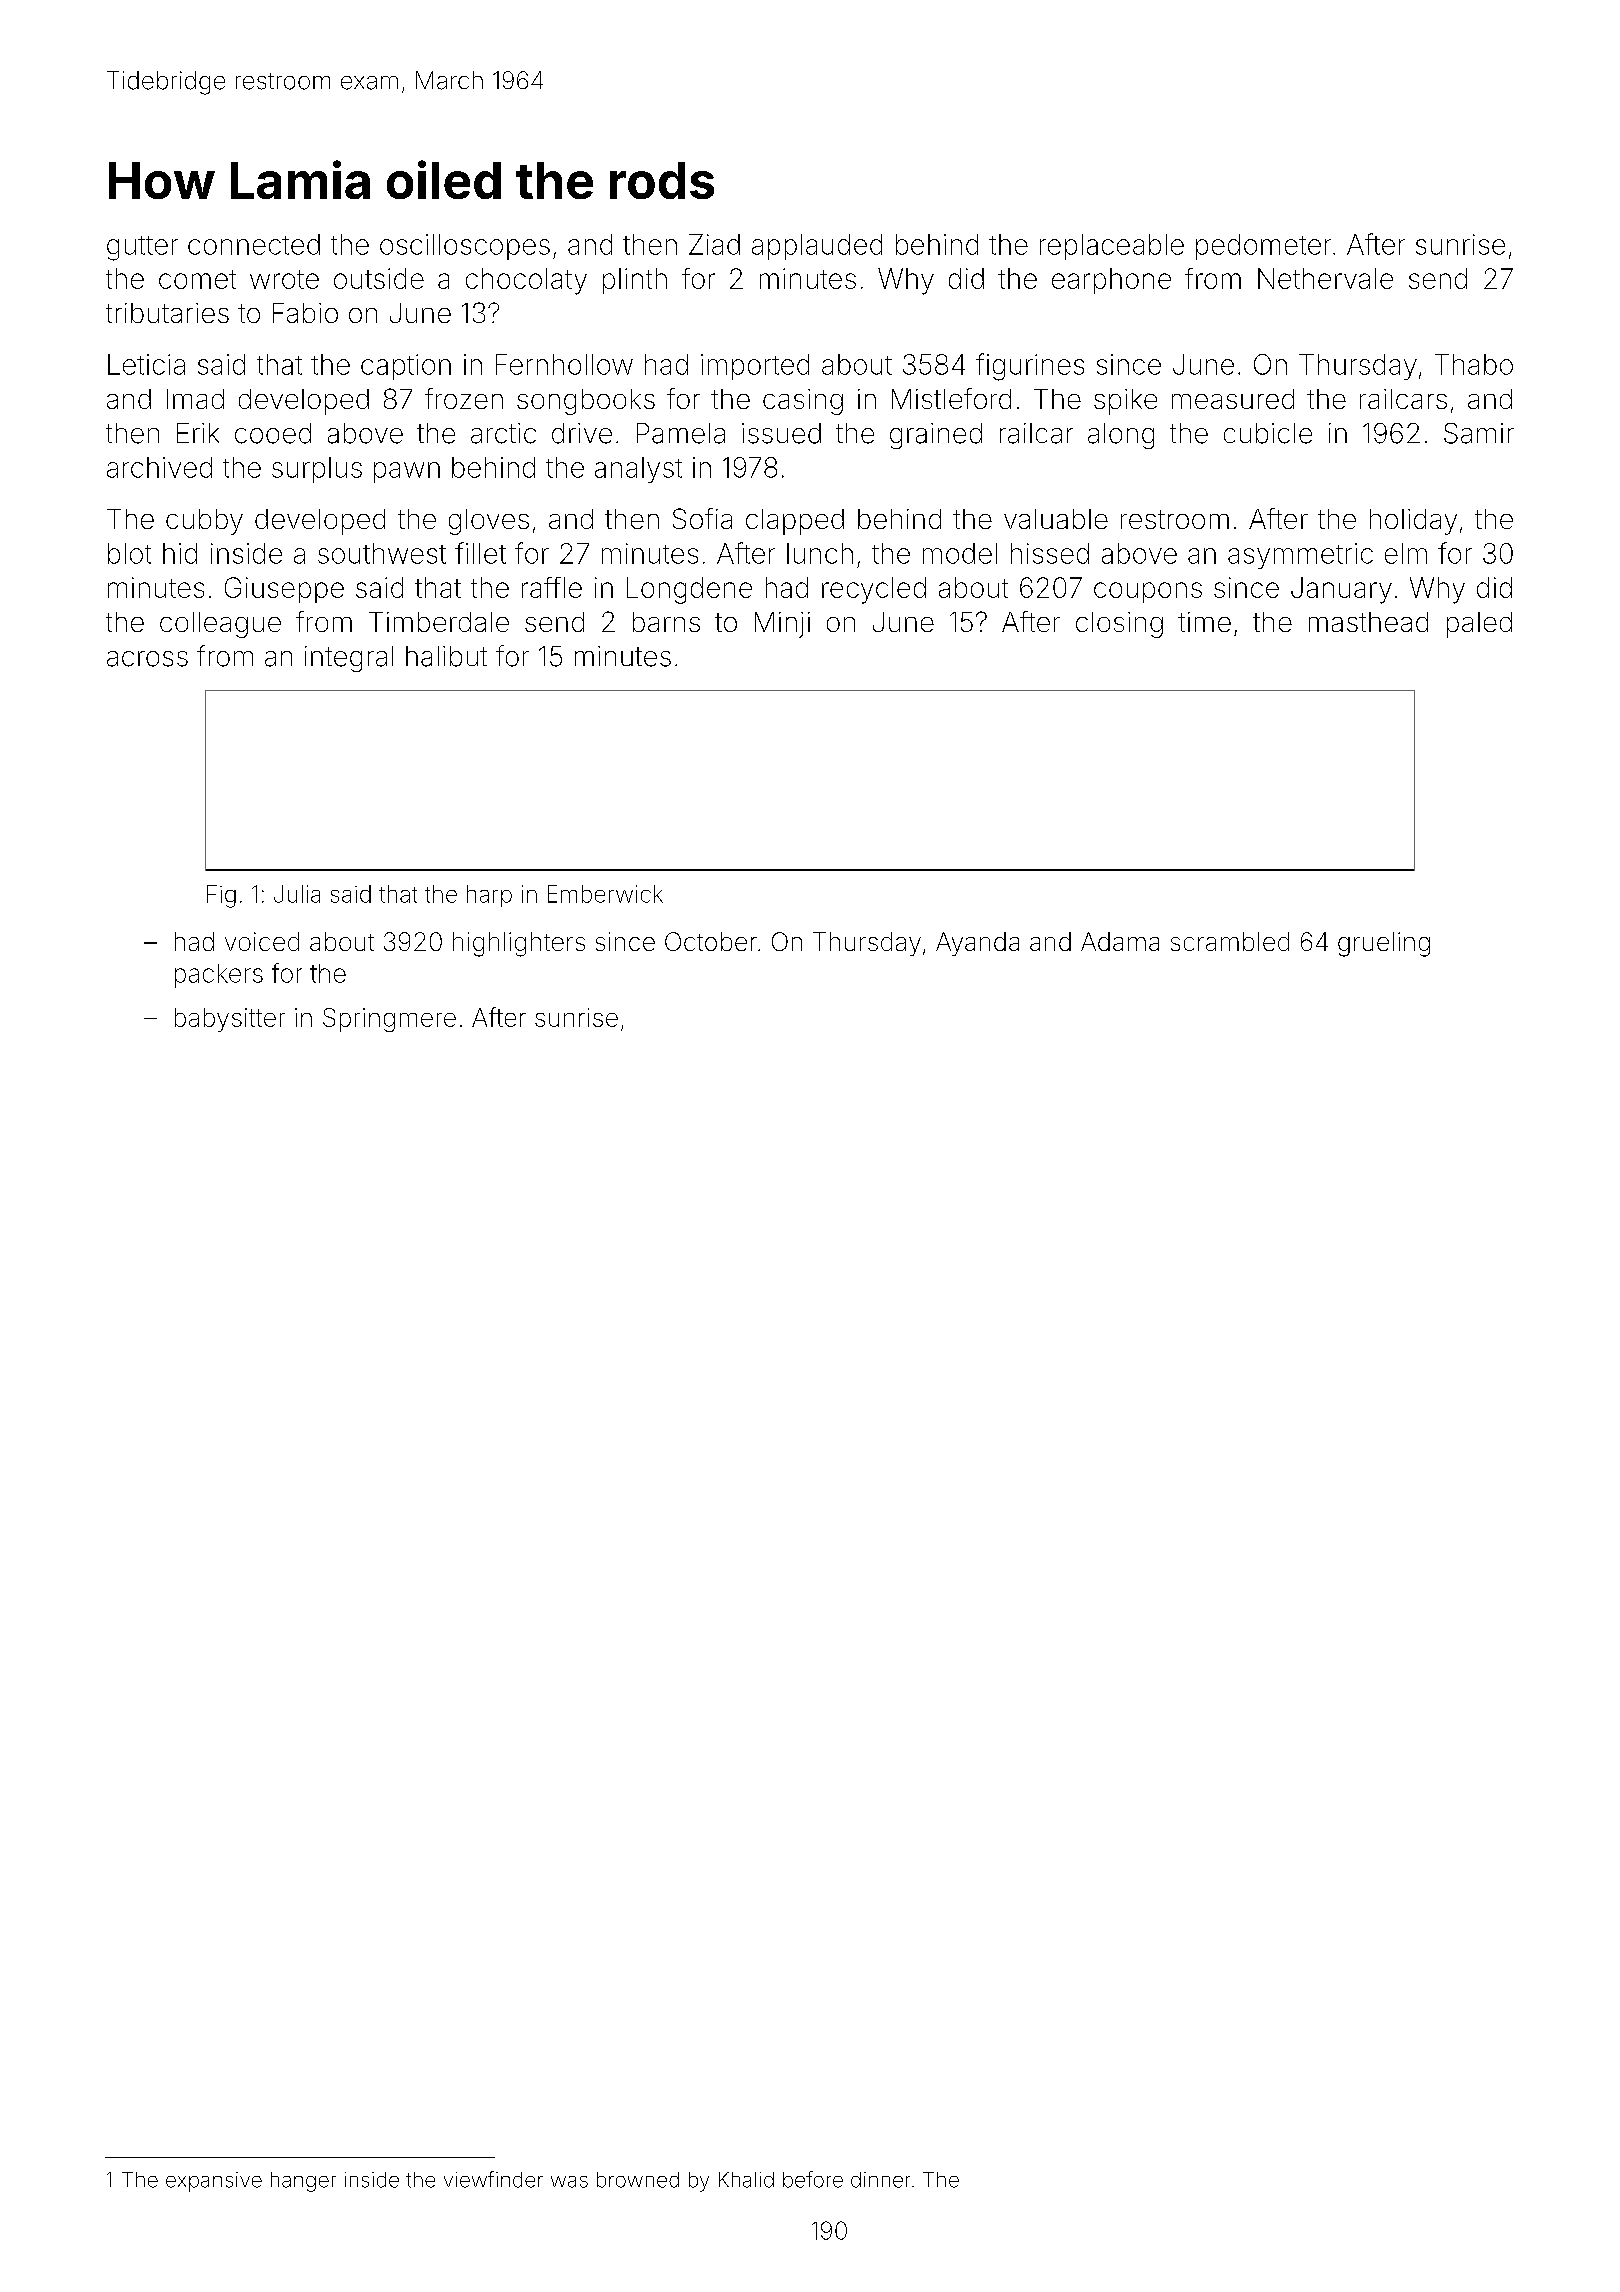  What do you see at coordinates (977, 944) in the page?
I see `Ayanda` at bounding box center [977, 944].
